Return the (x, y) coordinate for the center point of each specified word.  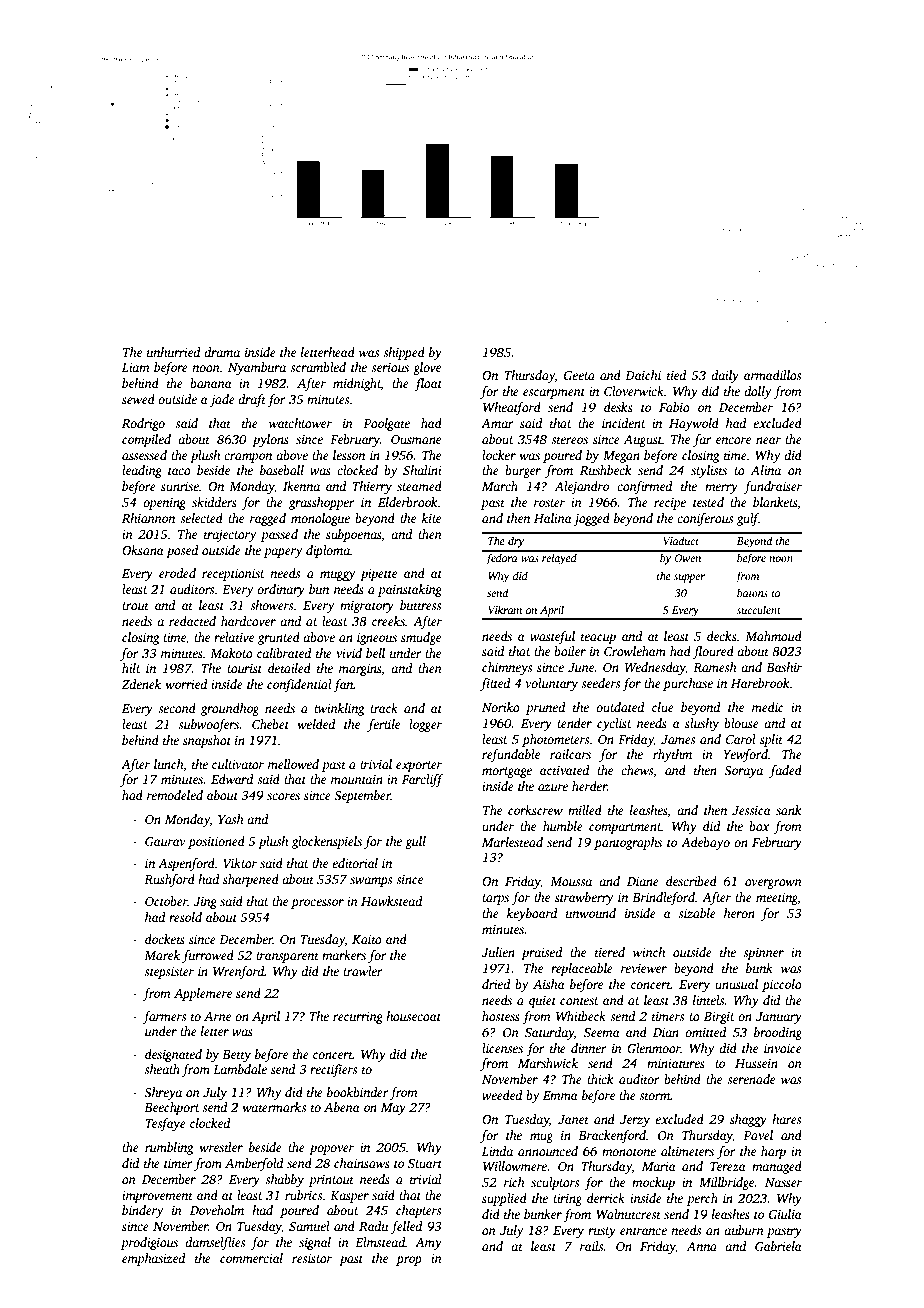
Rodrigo (143, 424)
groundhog (230, 709)
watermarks (274, 1107)
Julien (498, 952)
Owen (688, 558)
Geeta (579, 375)
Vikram (505, 609)
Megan (621, 457)
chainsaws (362, 1163)
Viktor (240, 863)
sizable (697, 913)
